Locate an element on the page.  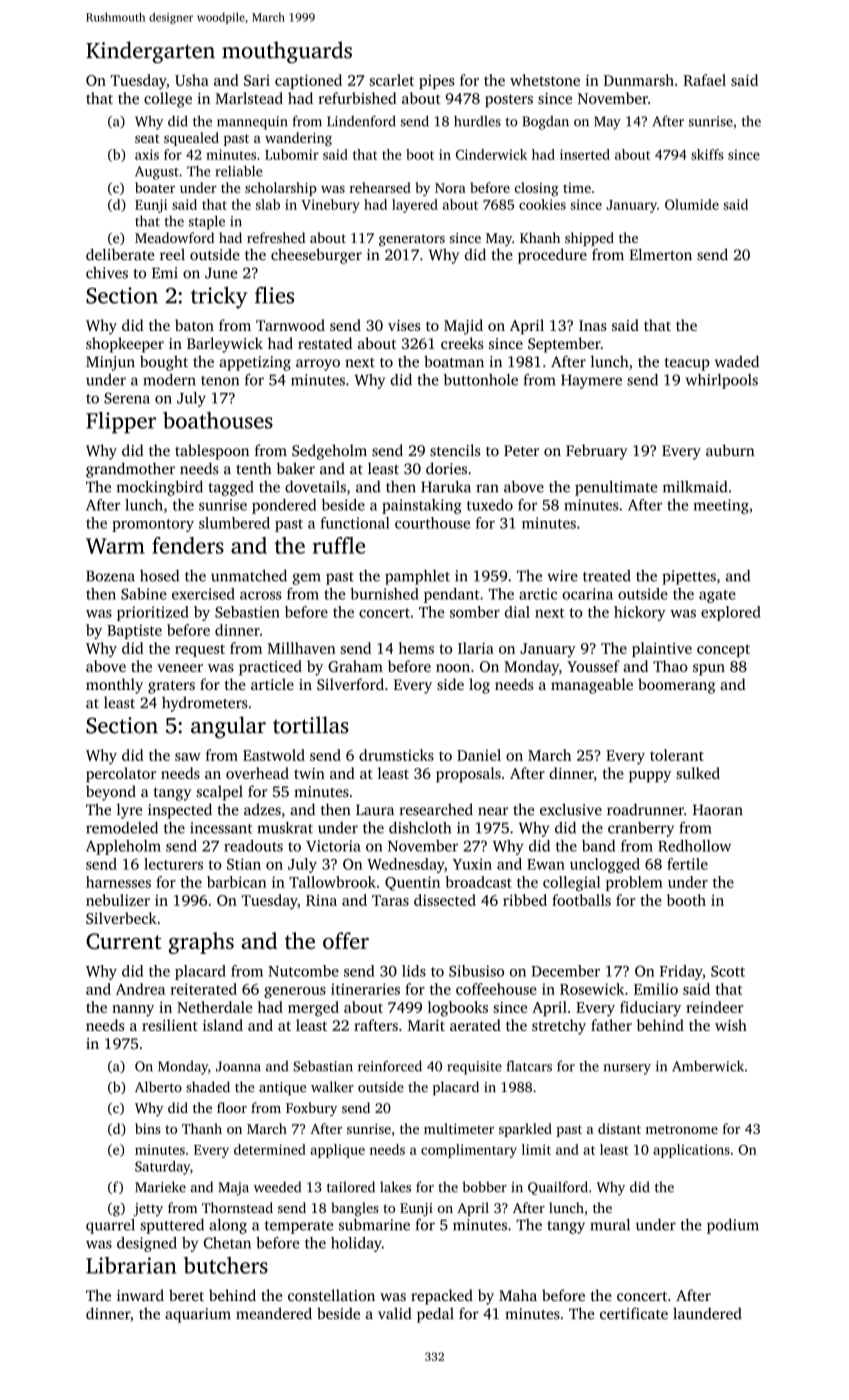
Meadowford is located at coordinates (174, 237).
